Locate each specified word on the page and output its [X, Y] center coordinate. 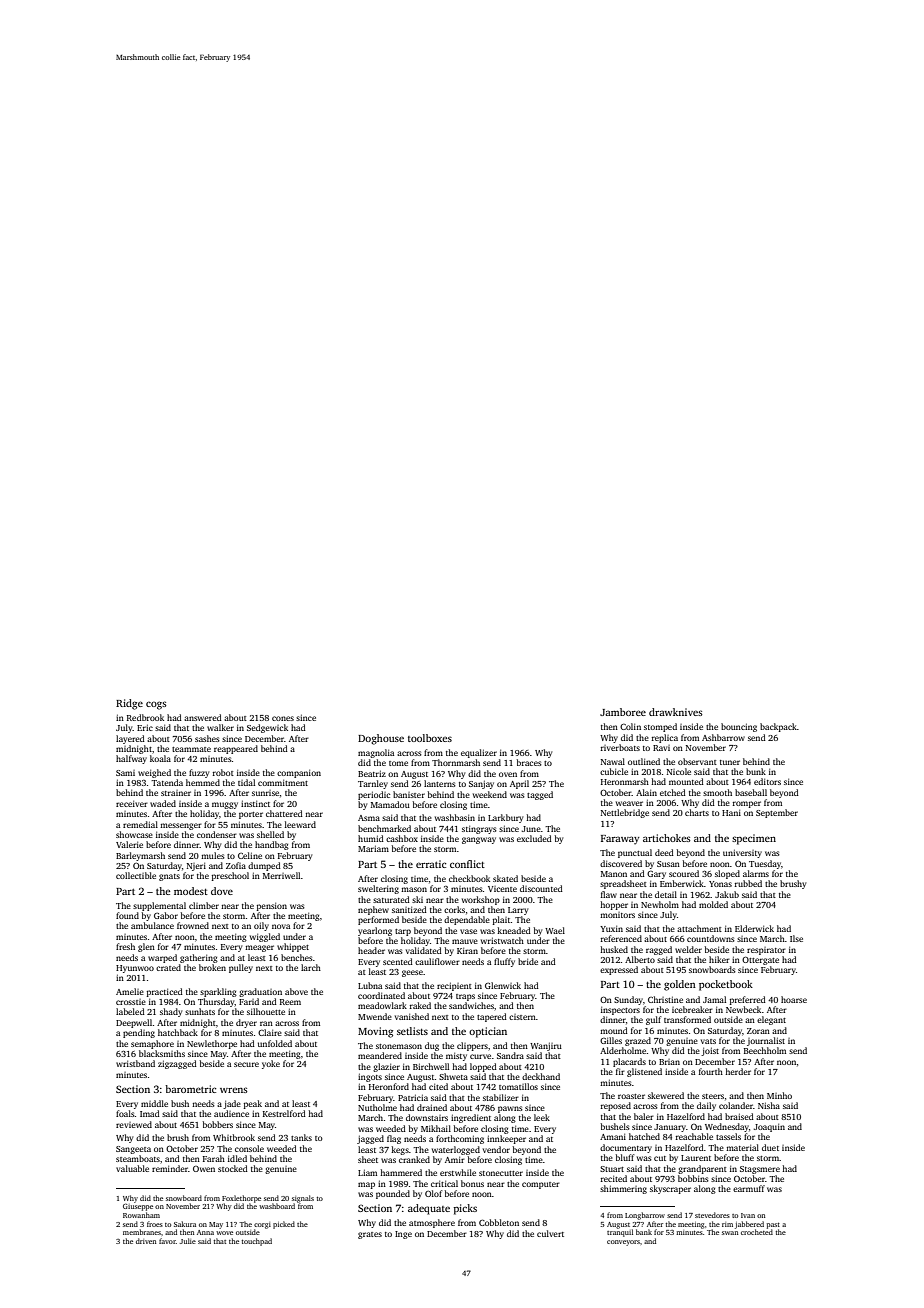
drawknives [676, 712]
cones [283, 718]
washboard [277, 1206]
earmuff [749, 1188]
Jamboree [623, 712]
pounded [393, 1194]
